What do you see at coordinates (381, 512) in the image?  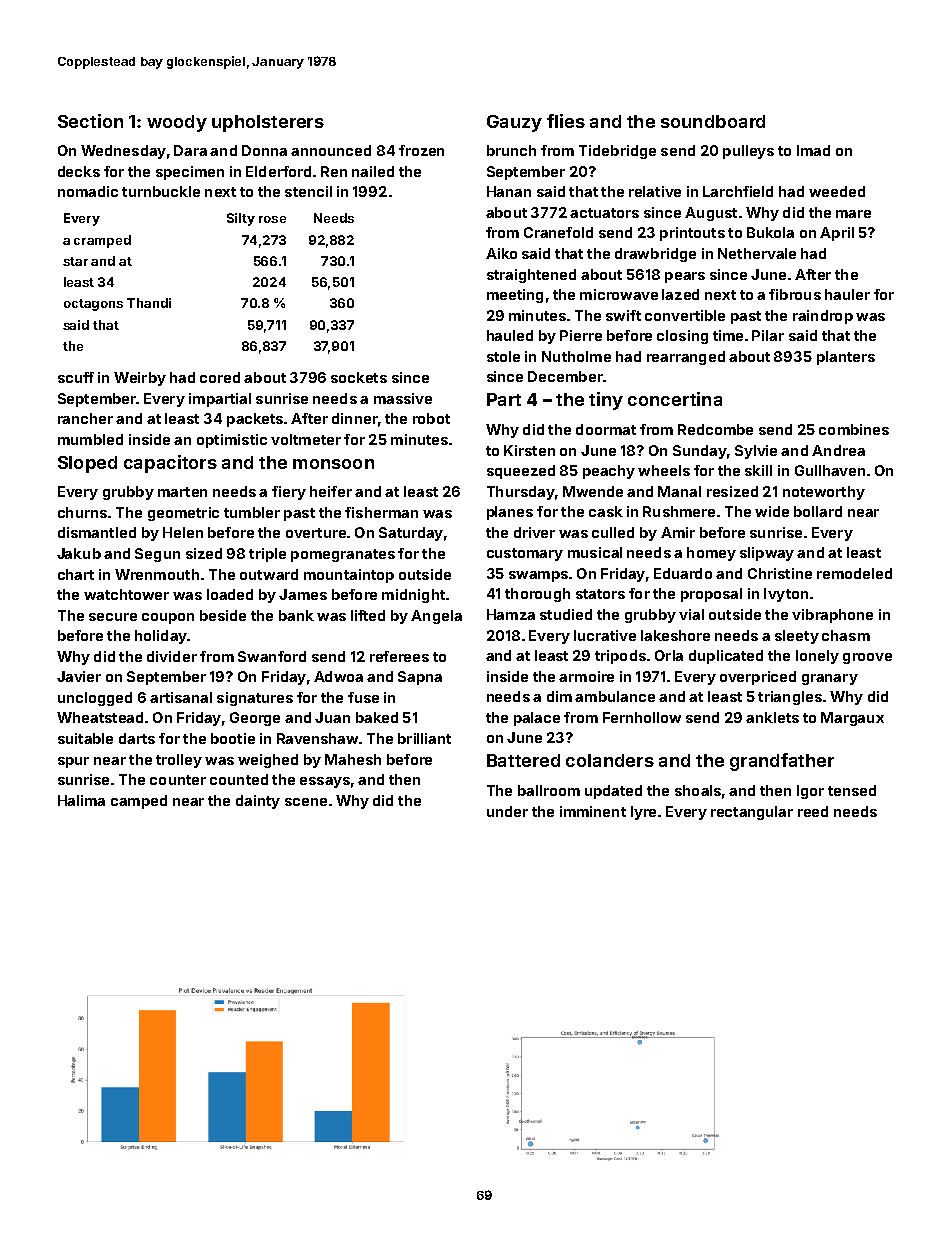 I see `fisherman` at bounding box center [381, 512].
